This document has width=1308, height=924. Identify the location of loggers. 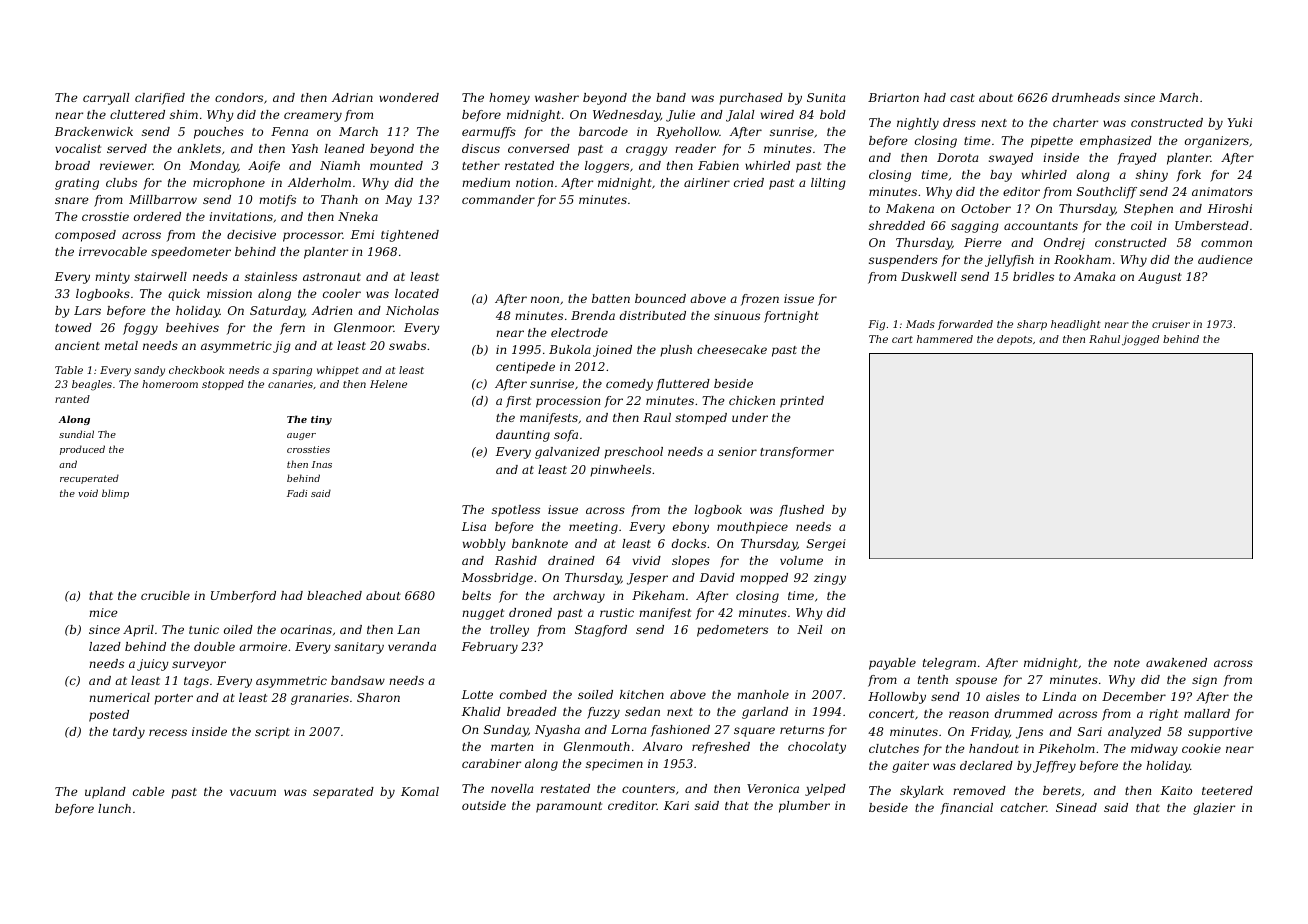
(607, 167).
